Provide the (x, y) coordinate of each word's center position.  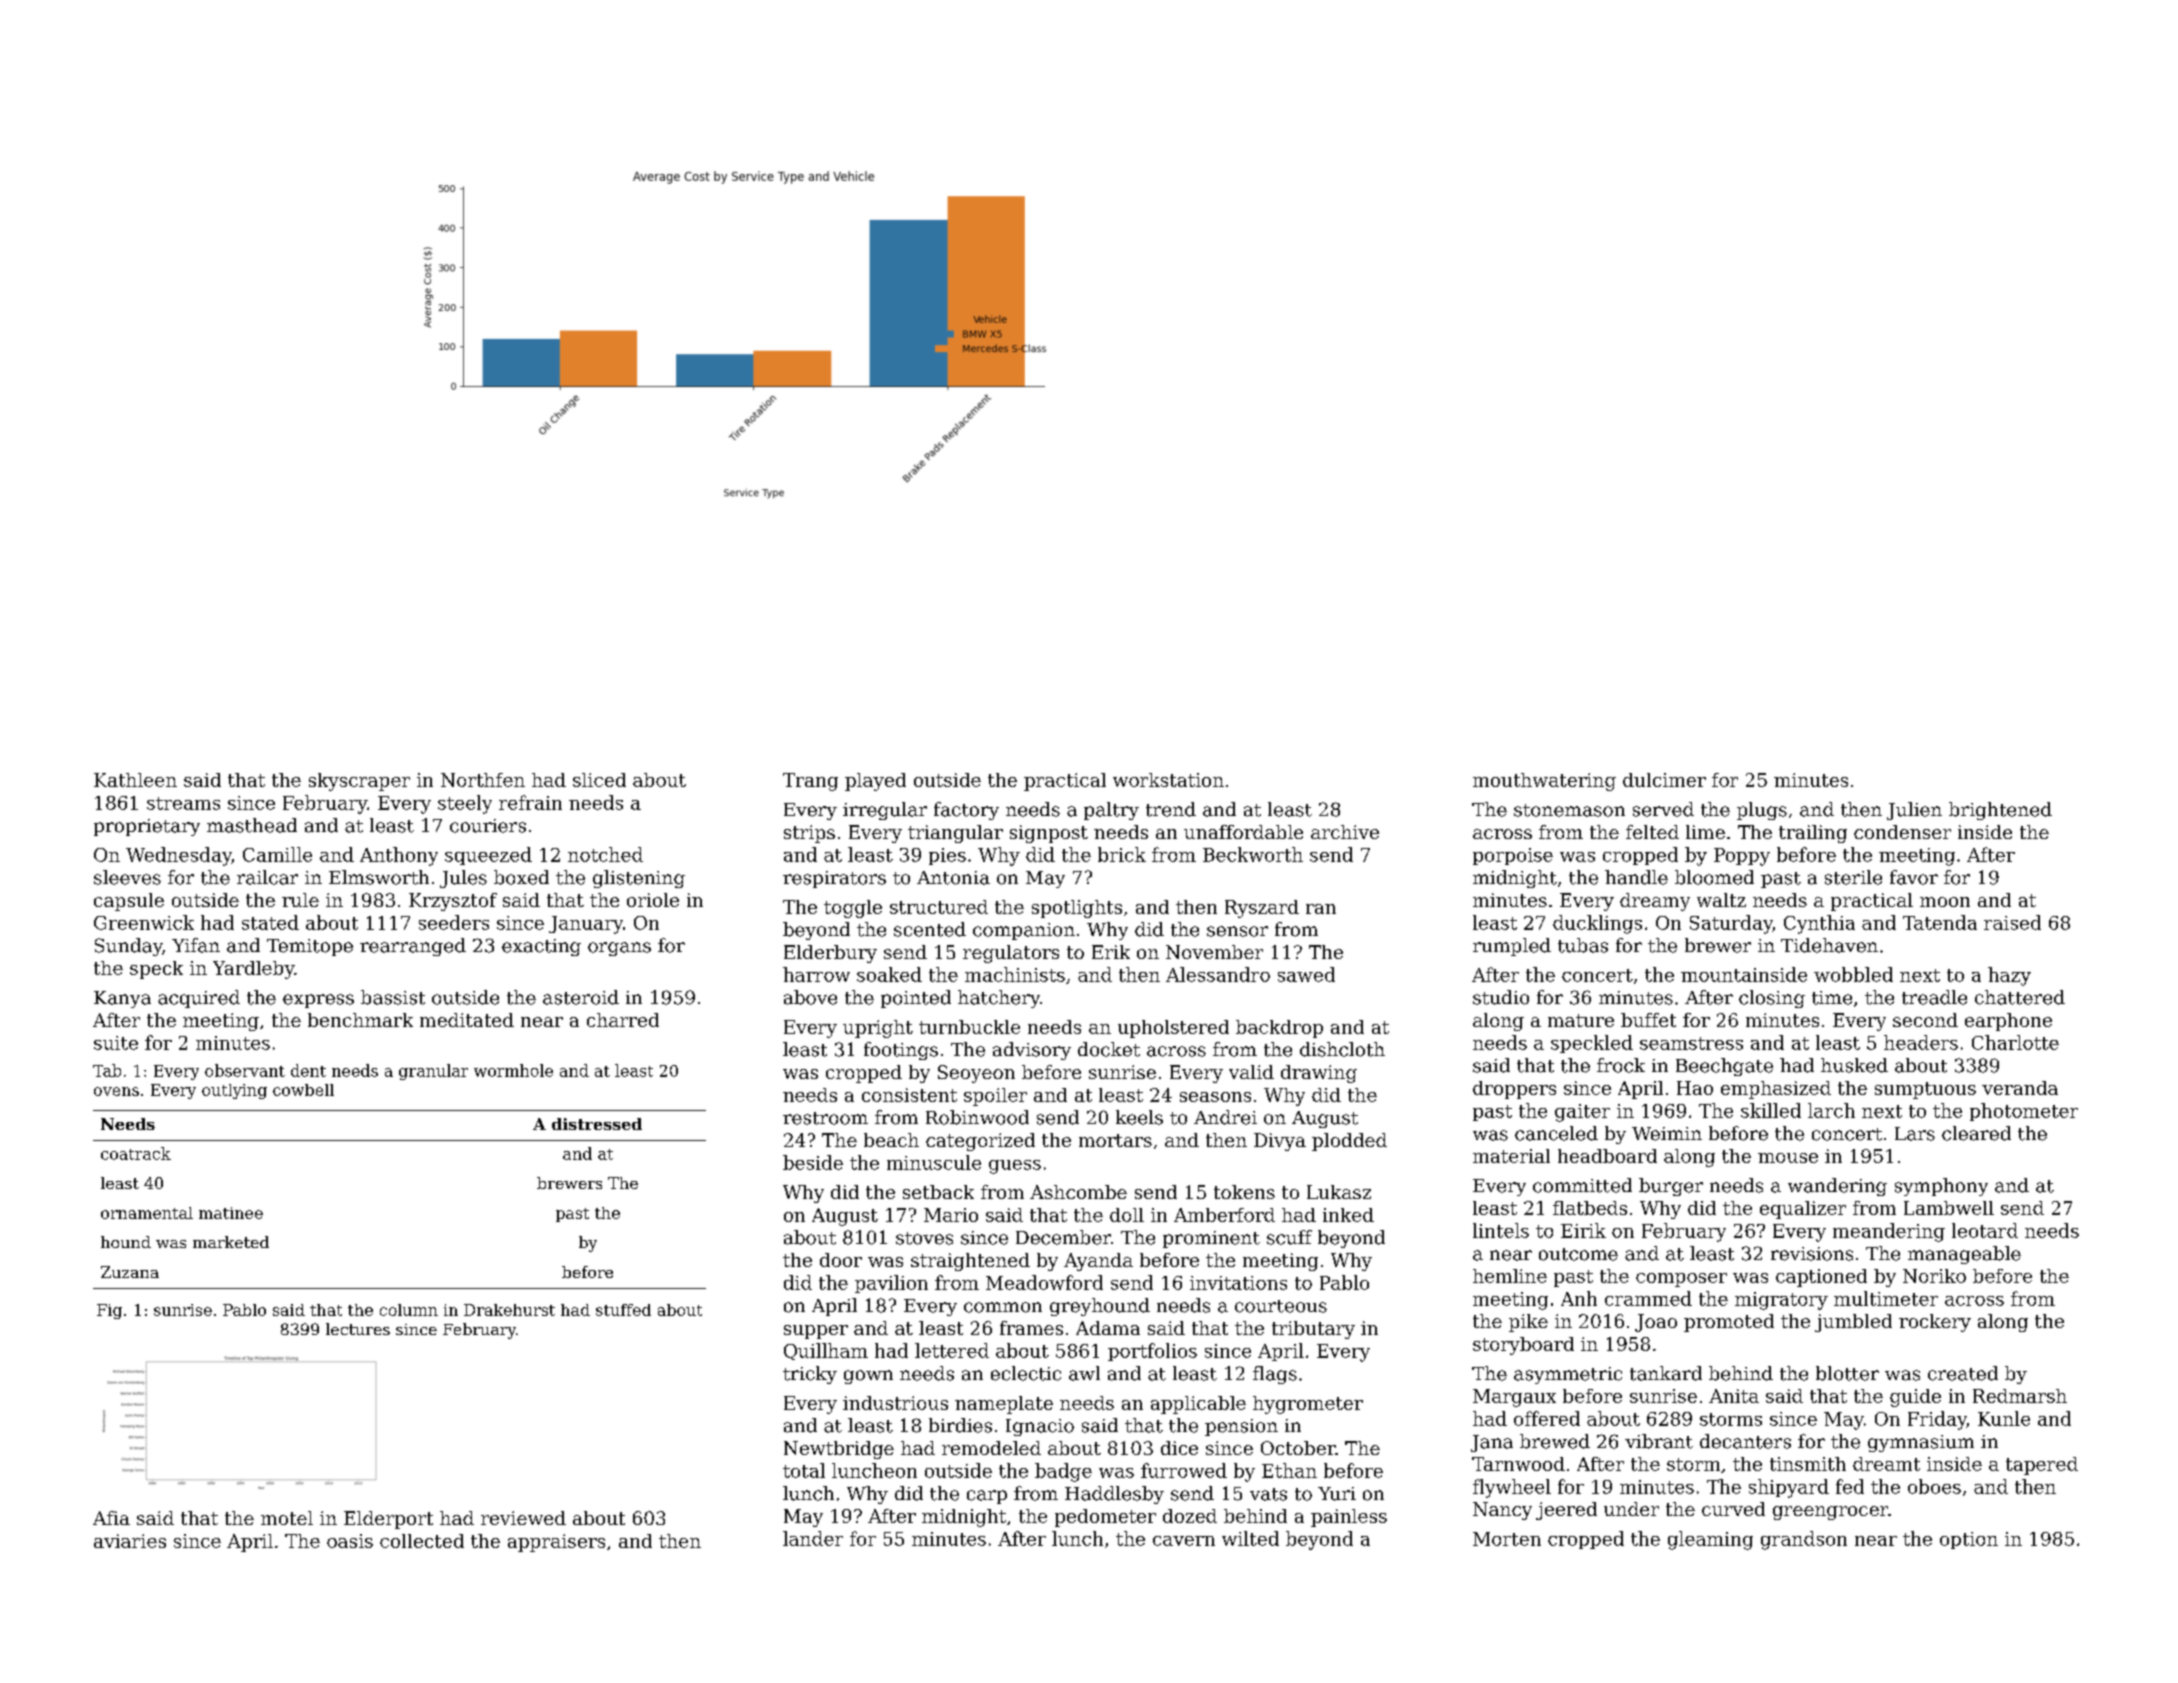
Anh (1579, 1298)
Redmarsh (2020, 1396)
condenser (1902, 832)
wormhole (513, 1070)
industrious (895, 1403)
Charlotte (2015, 1042)
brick (1122, 854)
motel (287, 1518)
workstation (1168, 780)
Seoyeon (976, 1074)
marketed (231, 1242)
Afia (111, 1518)
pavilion (891, 1284)
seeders (454, 922)
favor (1914, 877)
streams (183, 803)
